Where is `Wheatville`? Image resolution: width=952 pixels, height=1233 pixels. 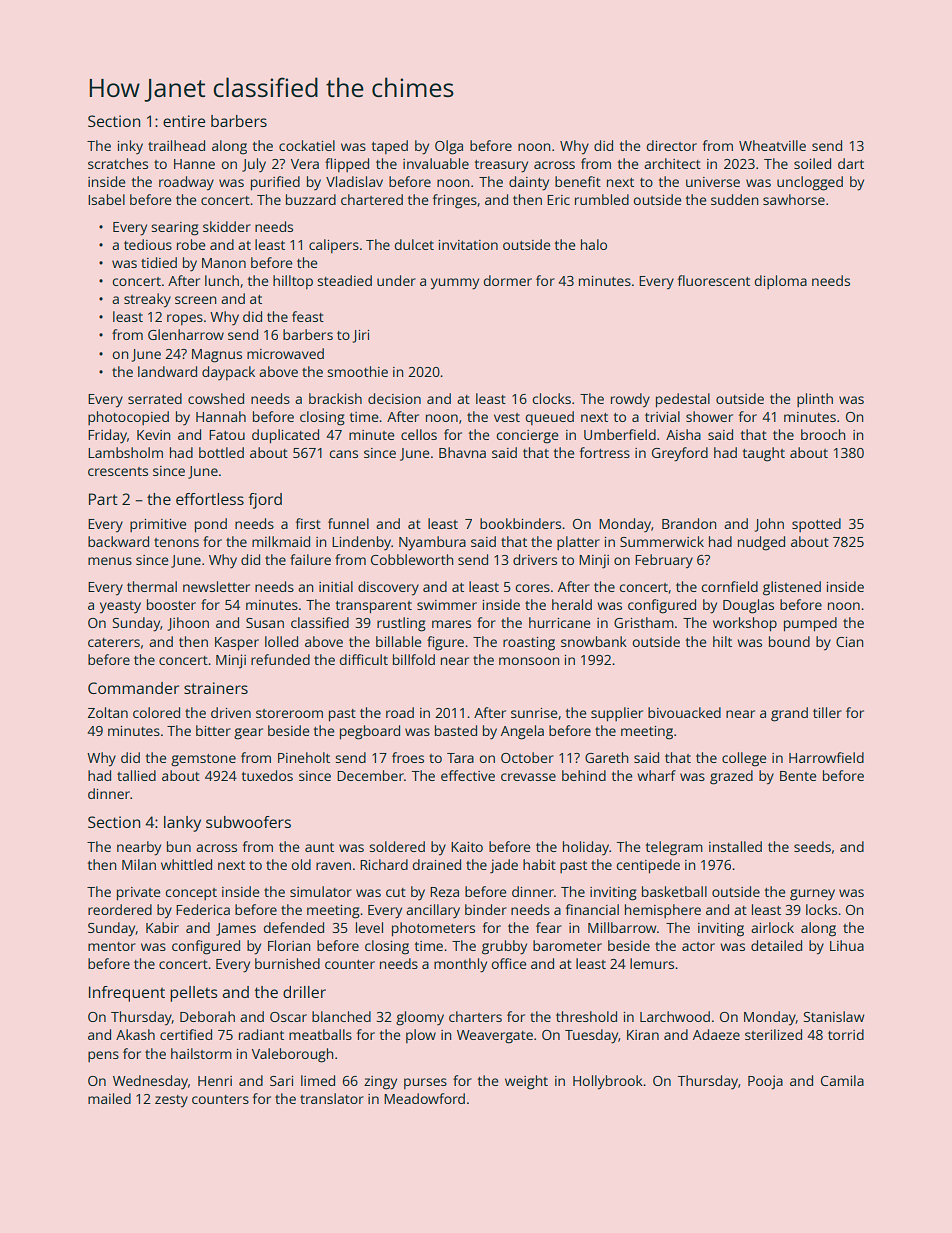 Wheatville is located at coordinates (772, 145).
